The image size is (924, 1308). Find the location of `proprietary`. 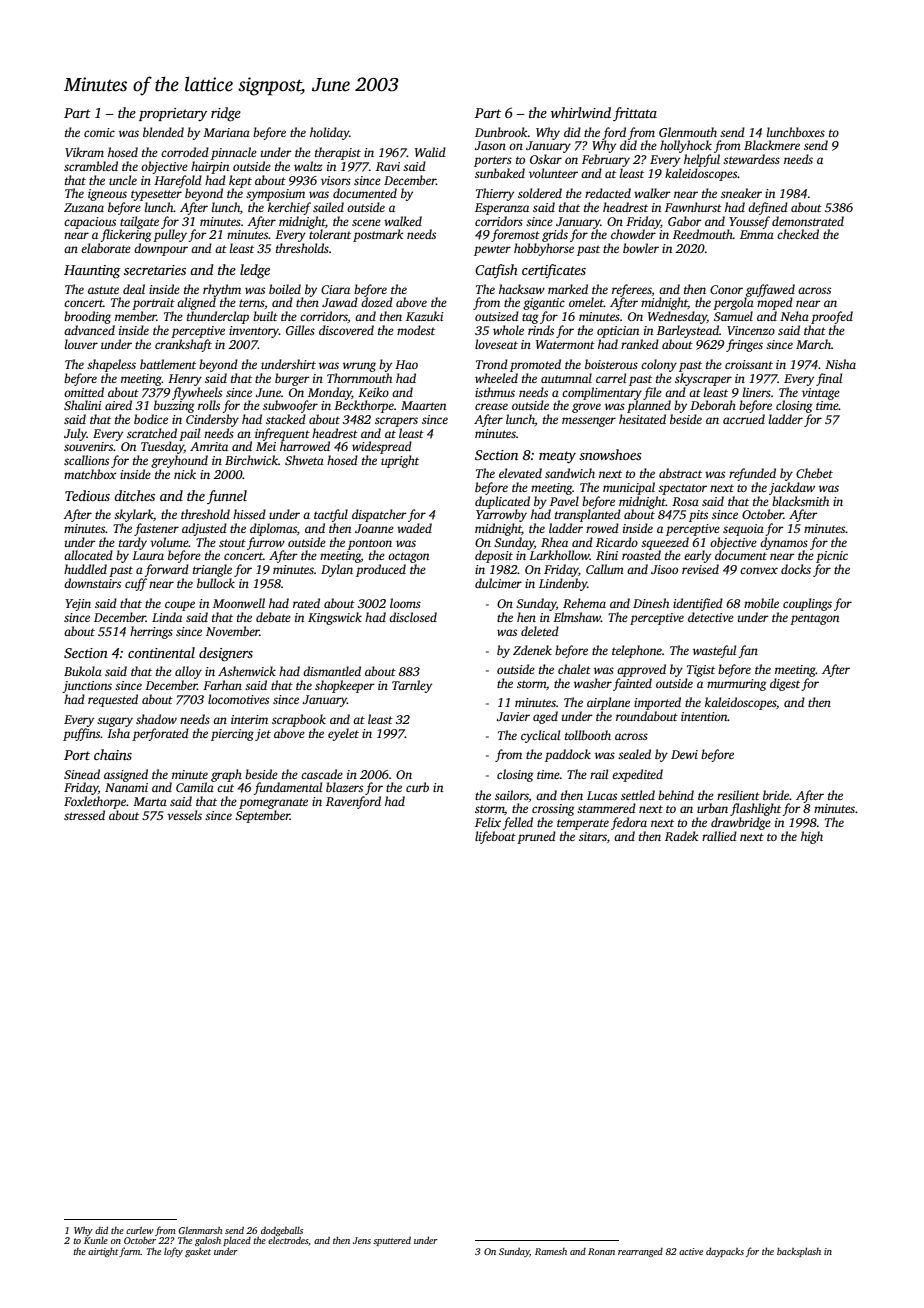

proprietary is located at coordinates (173, 114).
